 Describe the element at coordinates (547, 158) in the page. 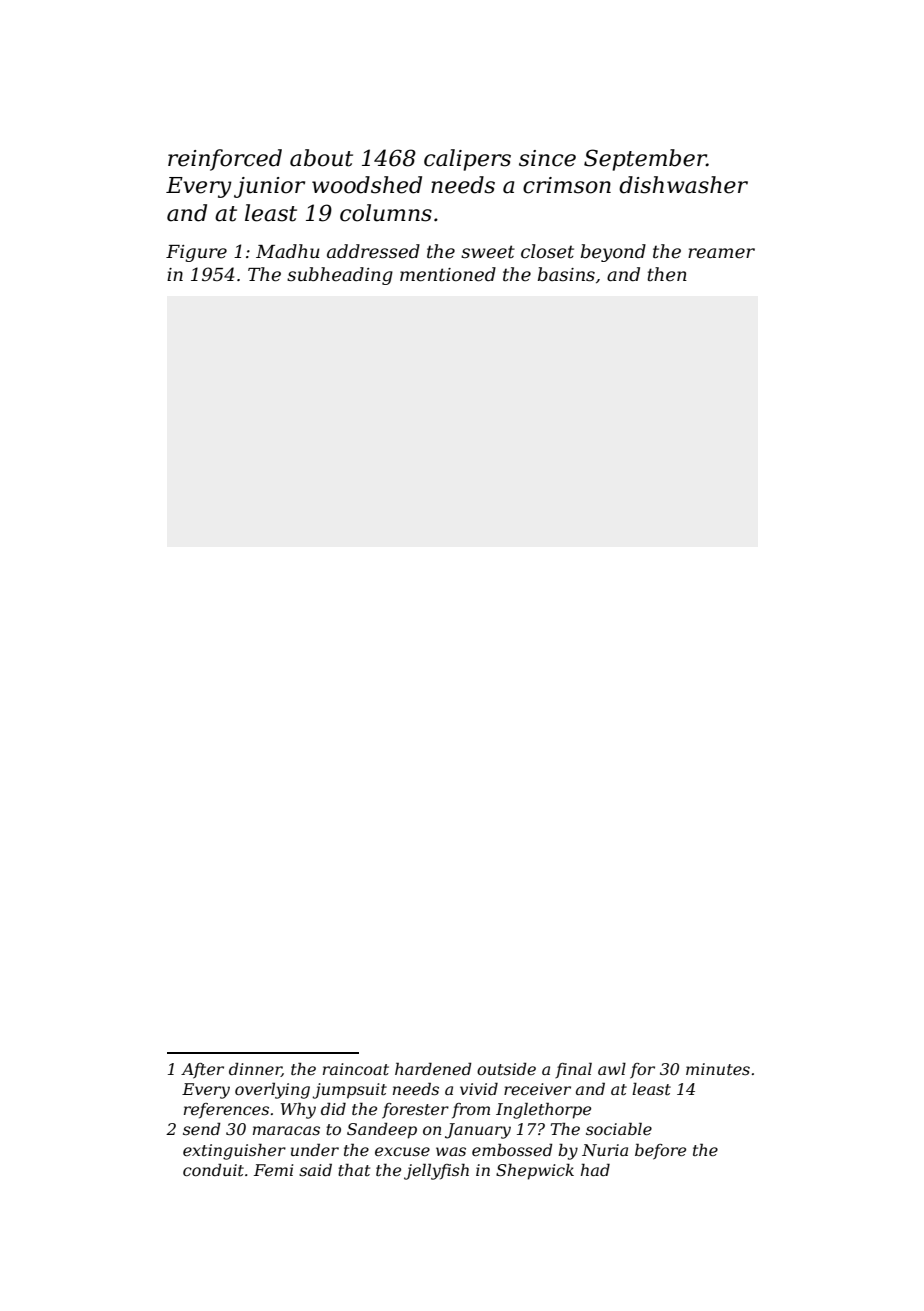

I see `since` at that location.
